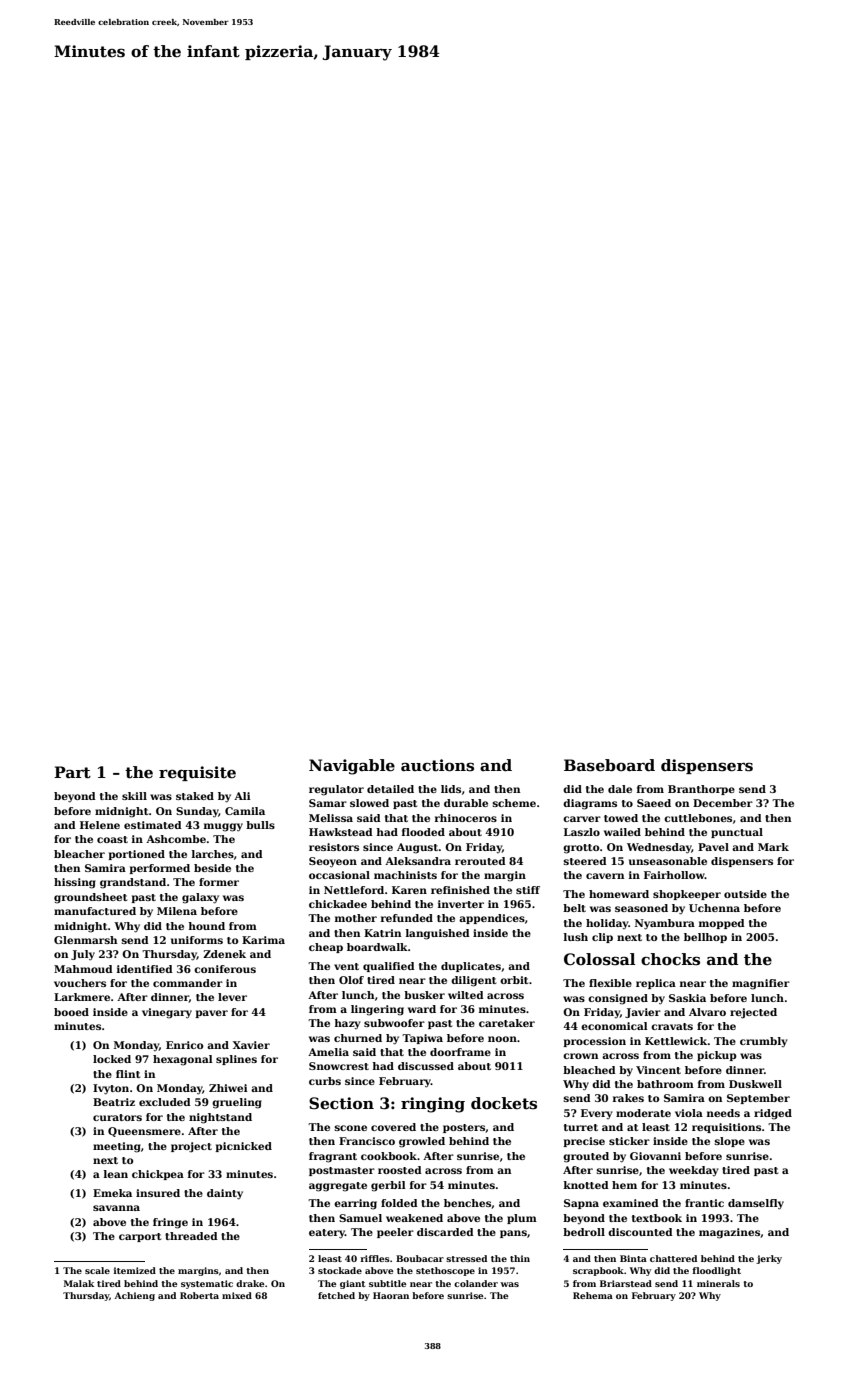 This image has width=849, height=1400. What do you see at coordinates (207, 1284) in the image?
I see `systematic` at bounding box center [207, 1284].
